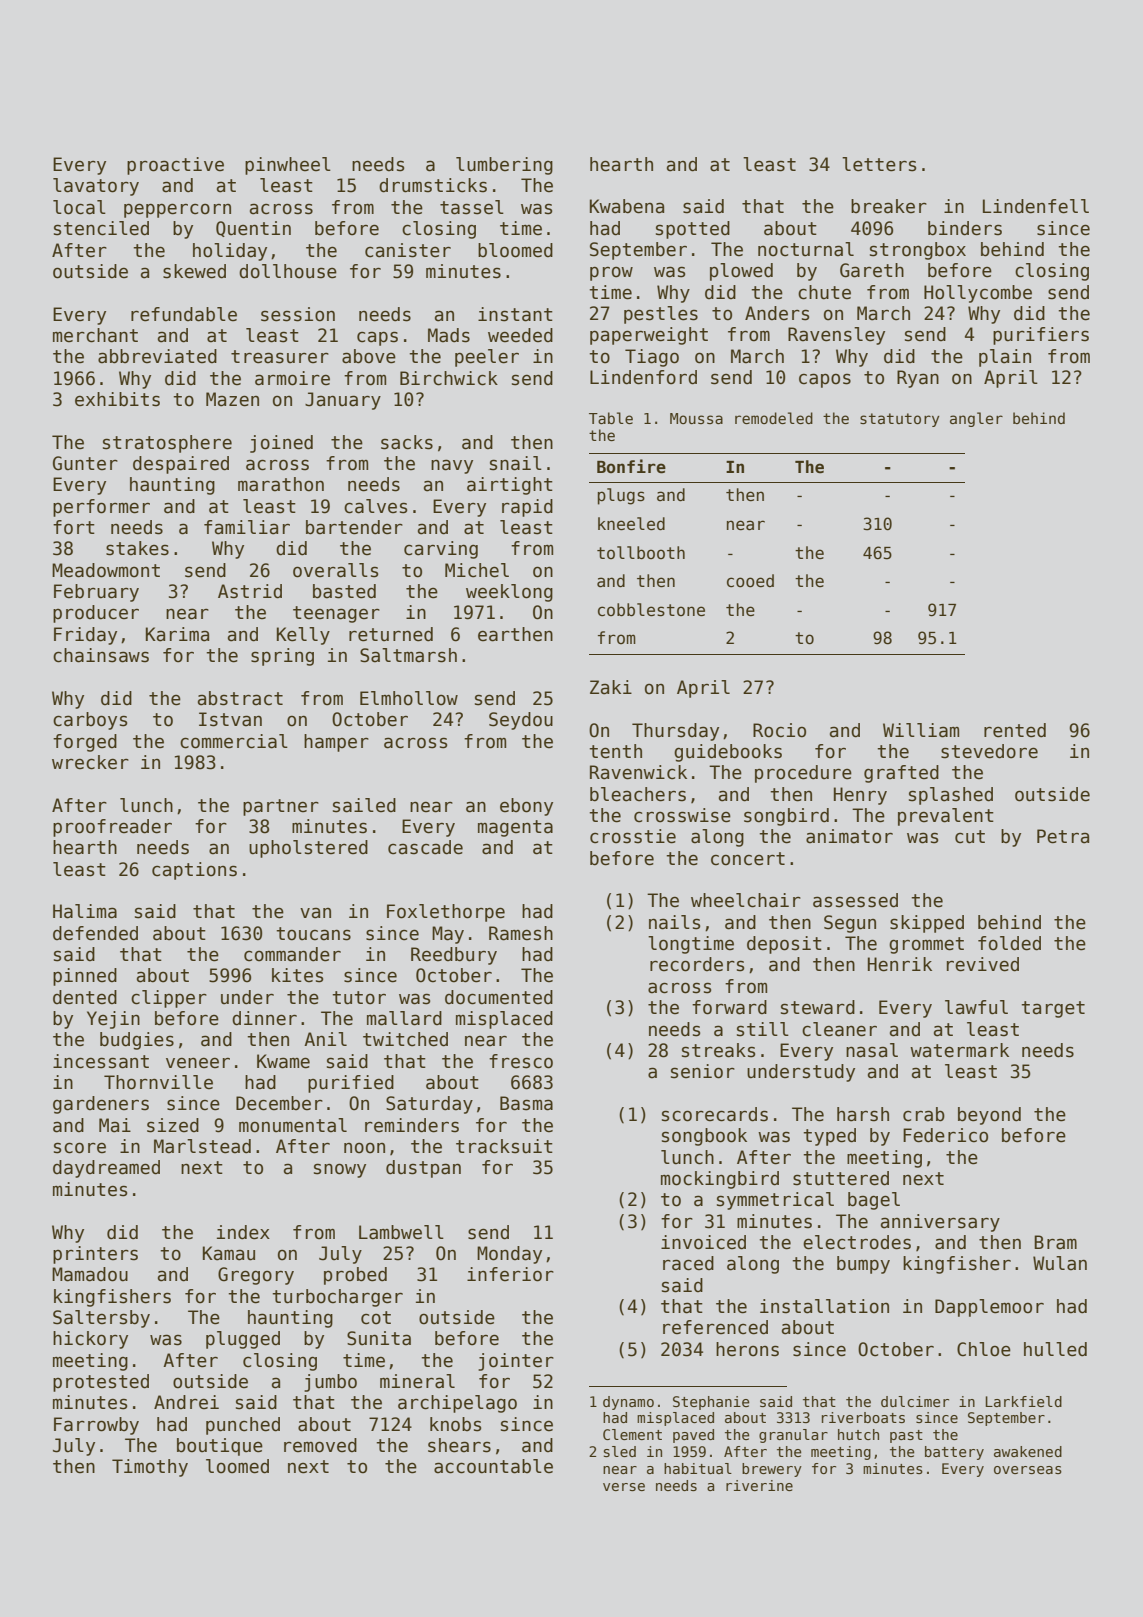  What do you see at coordinates (921, 730) in the document?
I see `William` at bounding box center [921, 730].
